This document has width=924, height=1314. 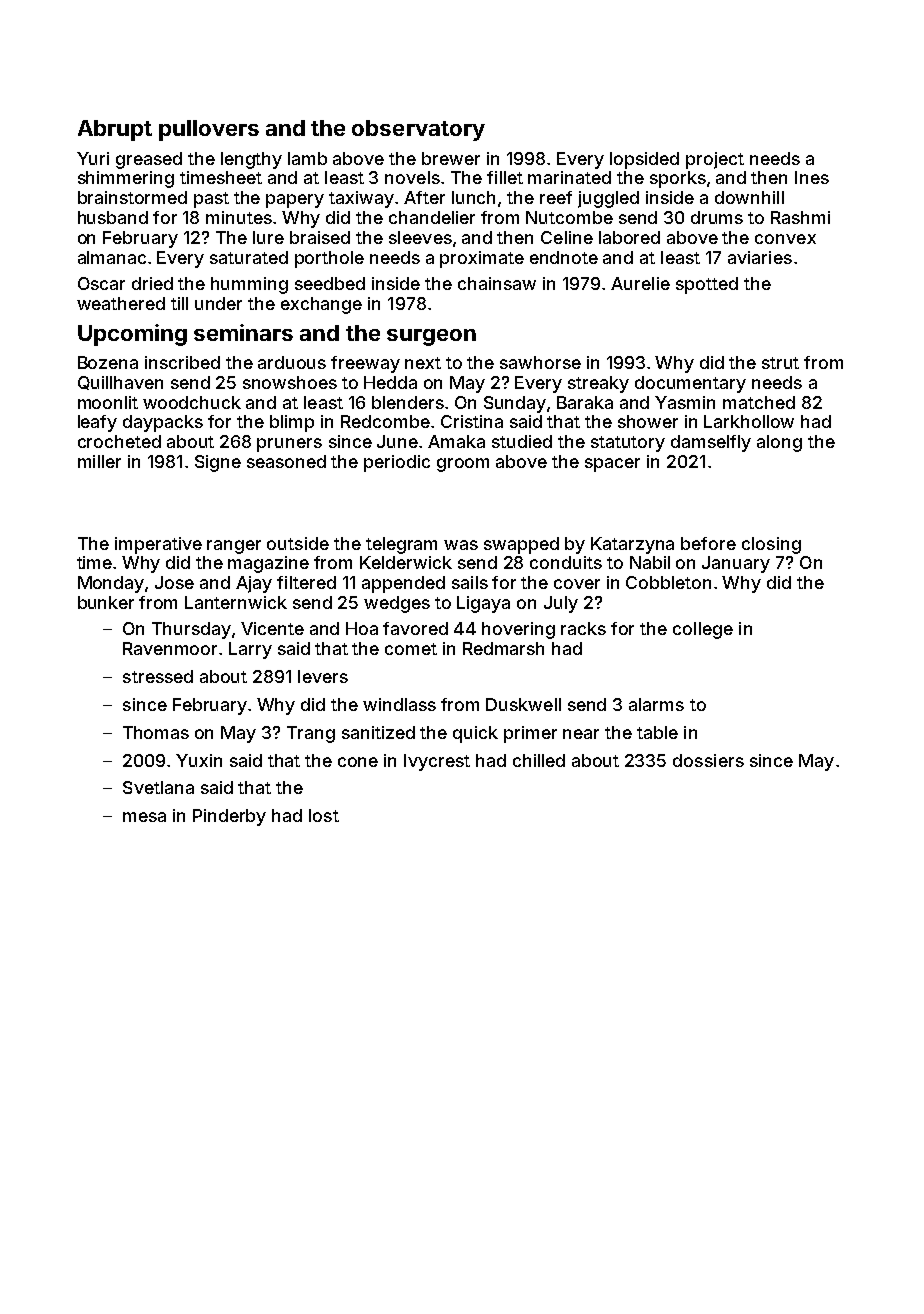 What do you see at coordinates (771, 545) in the document?
I see `closing` at bounding box center [771, 545].
